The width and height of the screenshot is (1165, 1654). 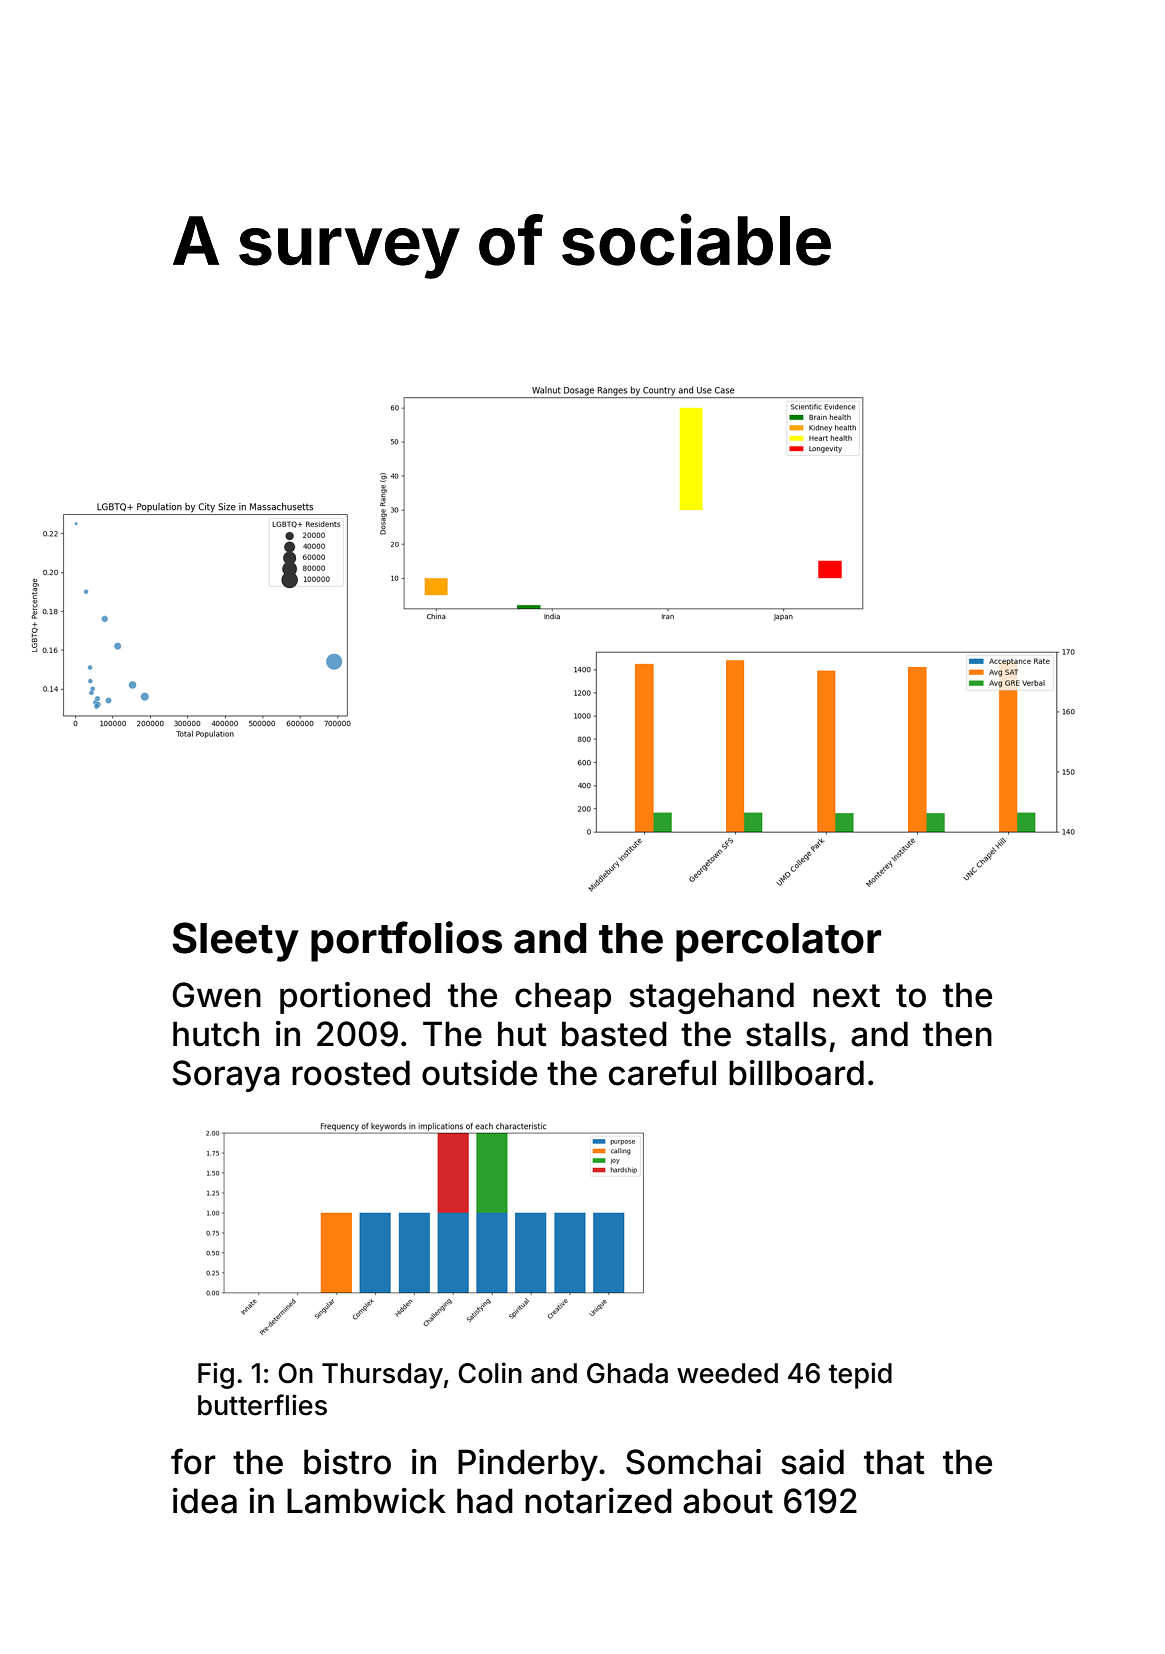 What do you see at coordinates (957, 1034) in the screenshot?
I see `then` at bounding box center [957, 1034].
